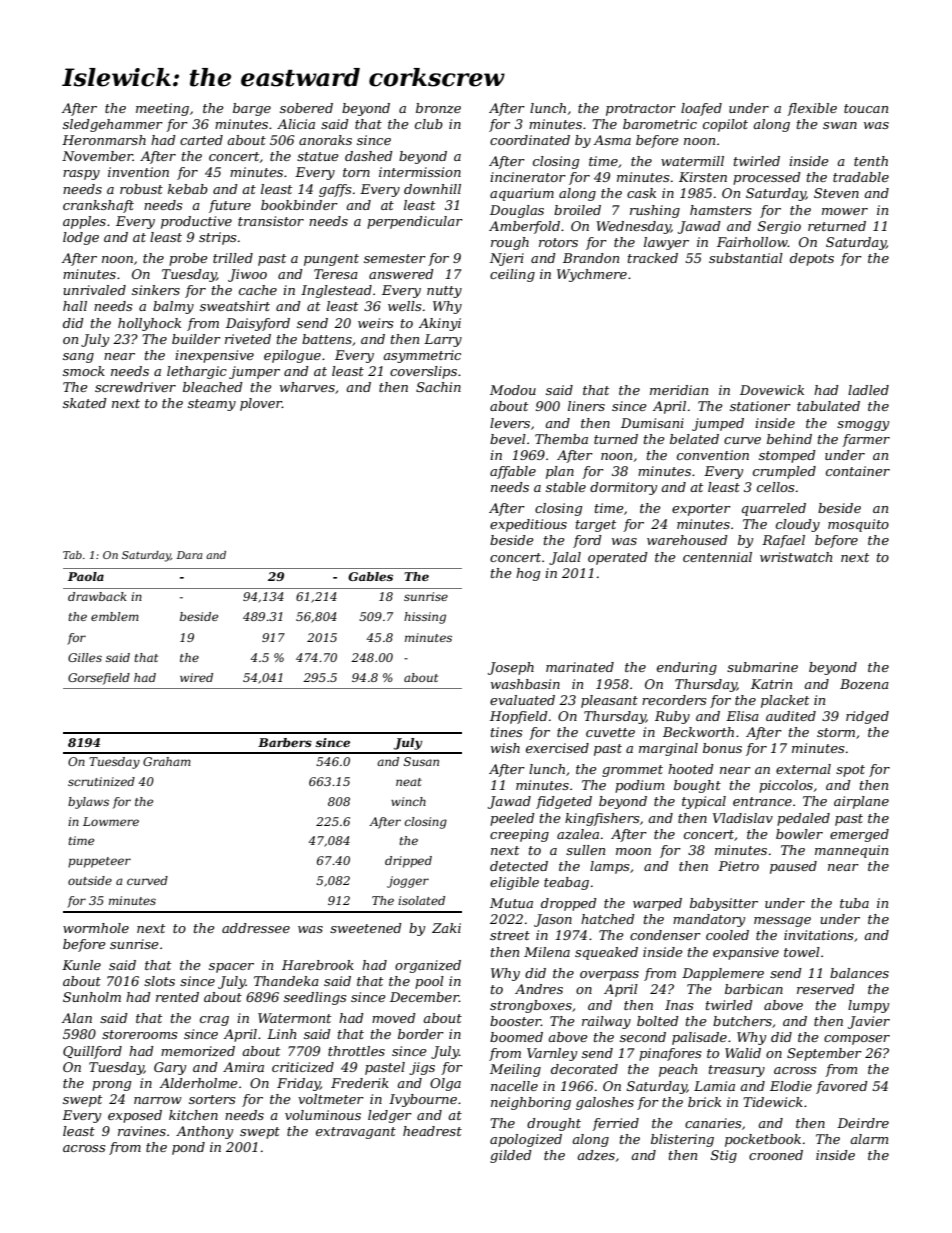  I want to click on loafed, so click(701, 109).
